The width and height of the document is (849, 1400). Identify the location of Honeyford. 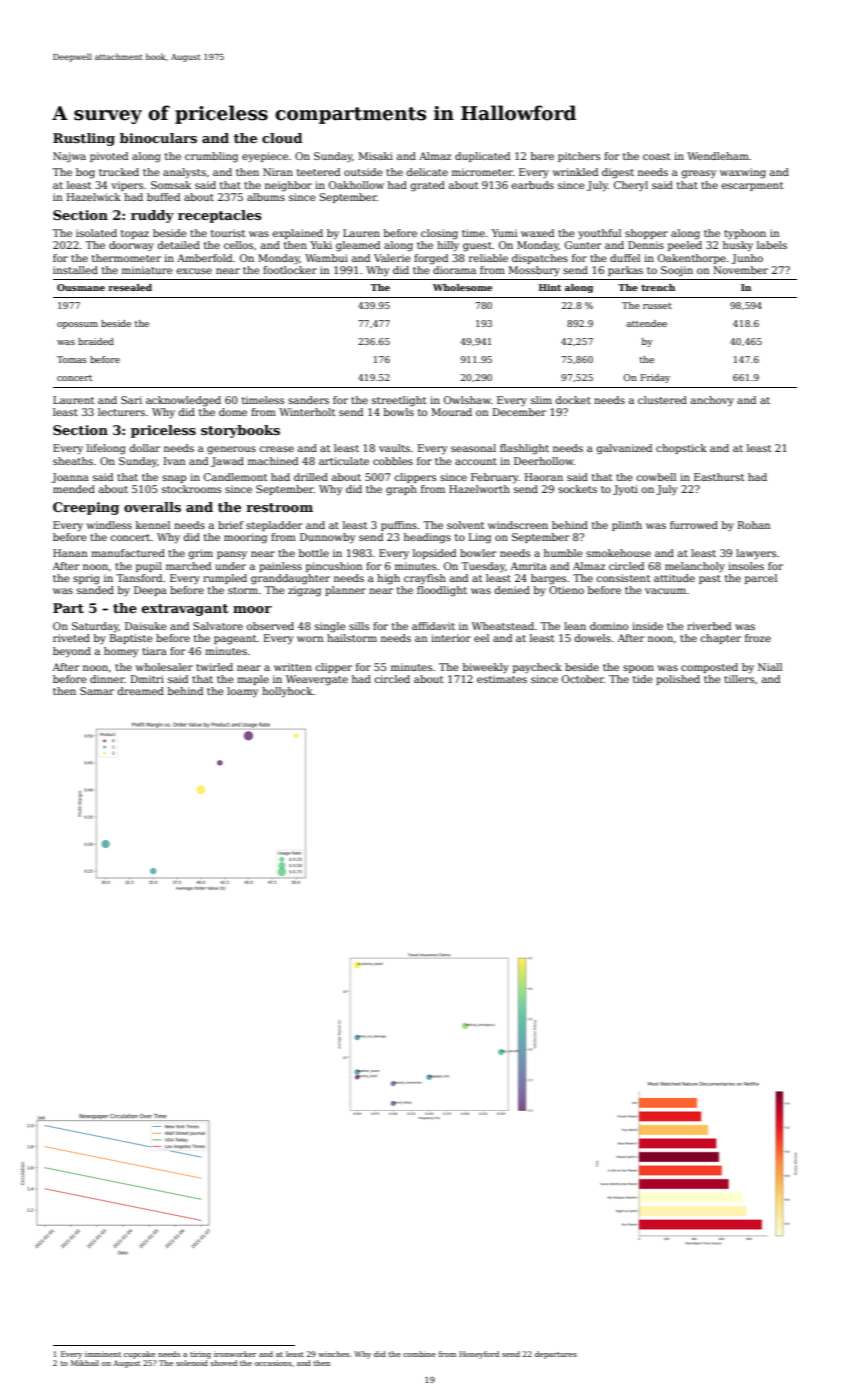
(479, 1355).
